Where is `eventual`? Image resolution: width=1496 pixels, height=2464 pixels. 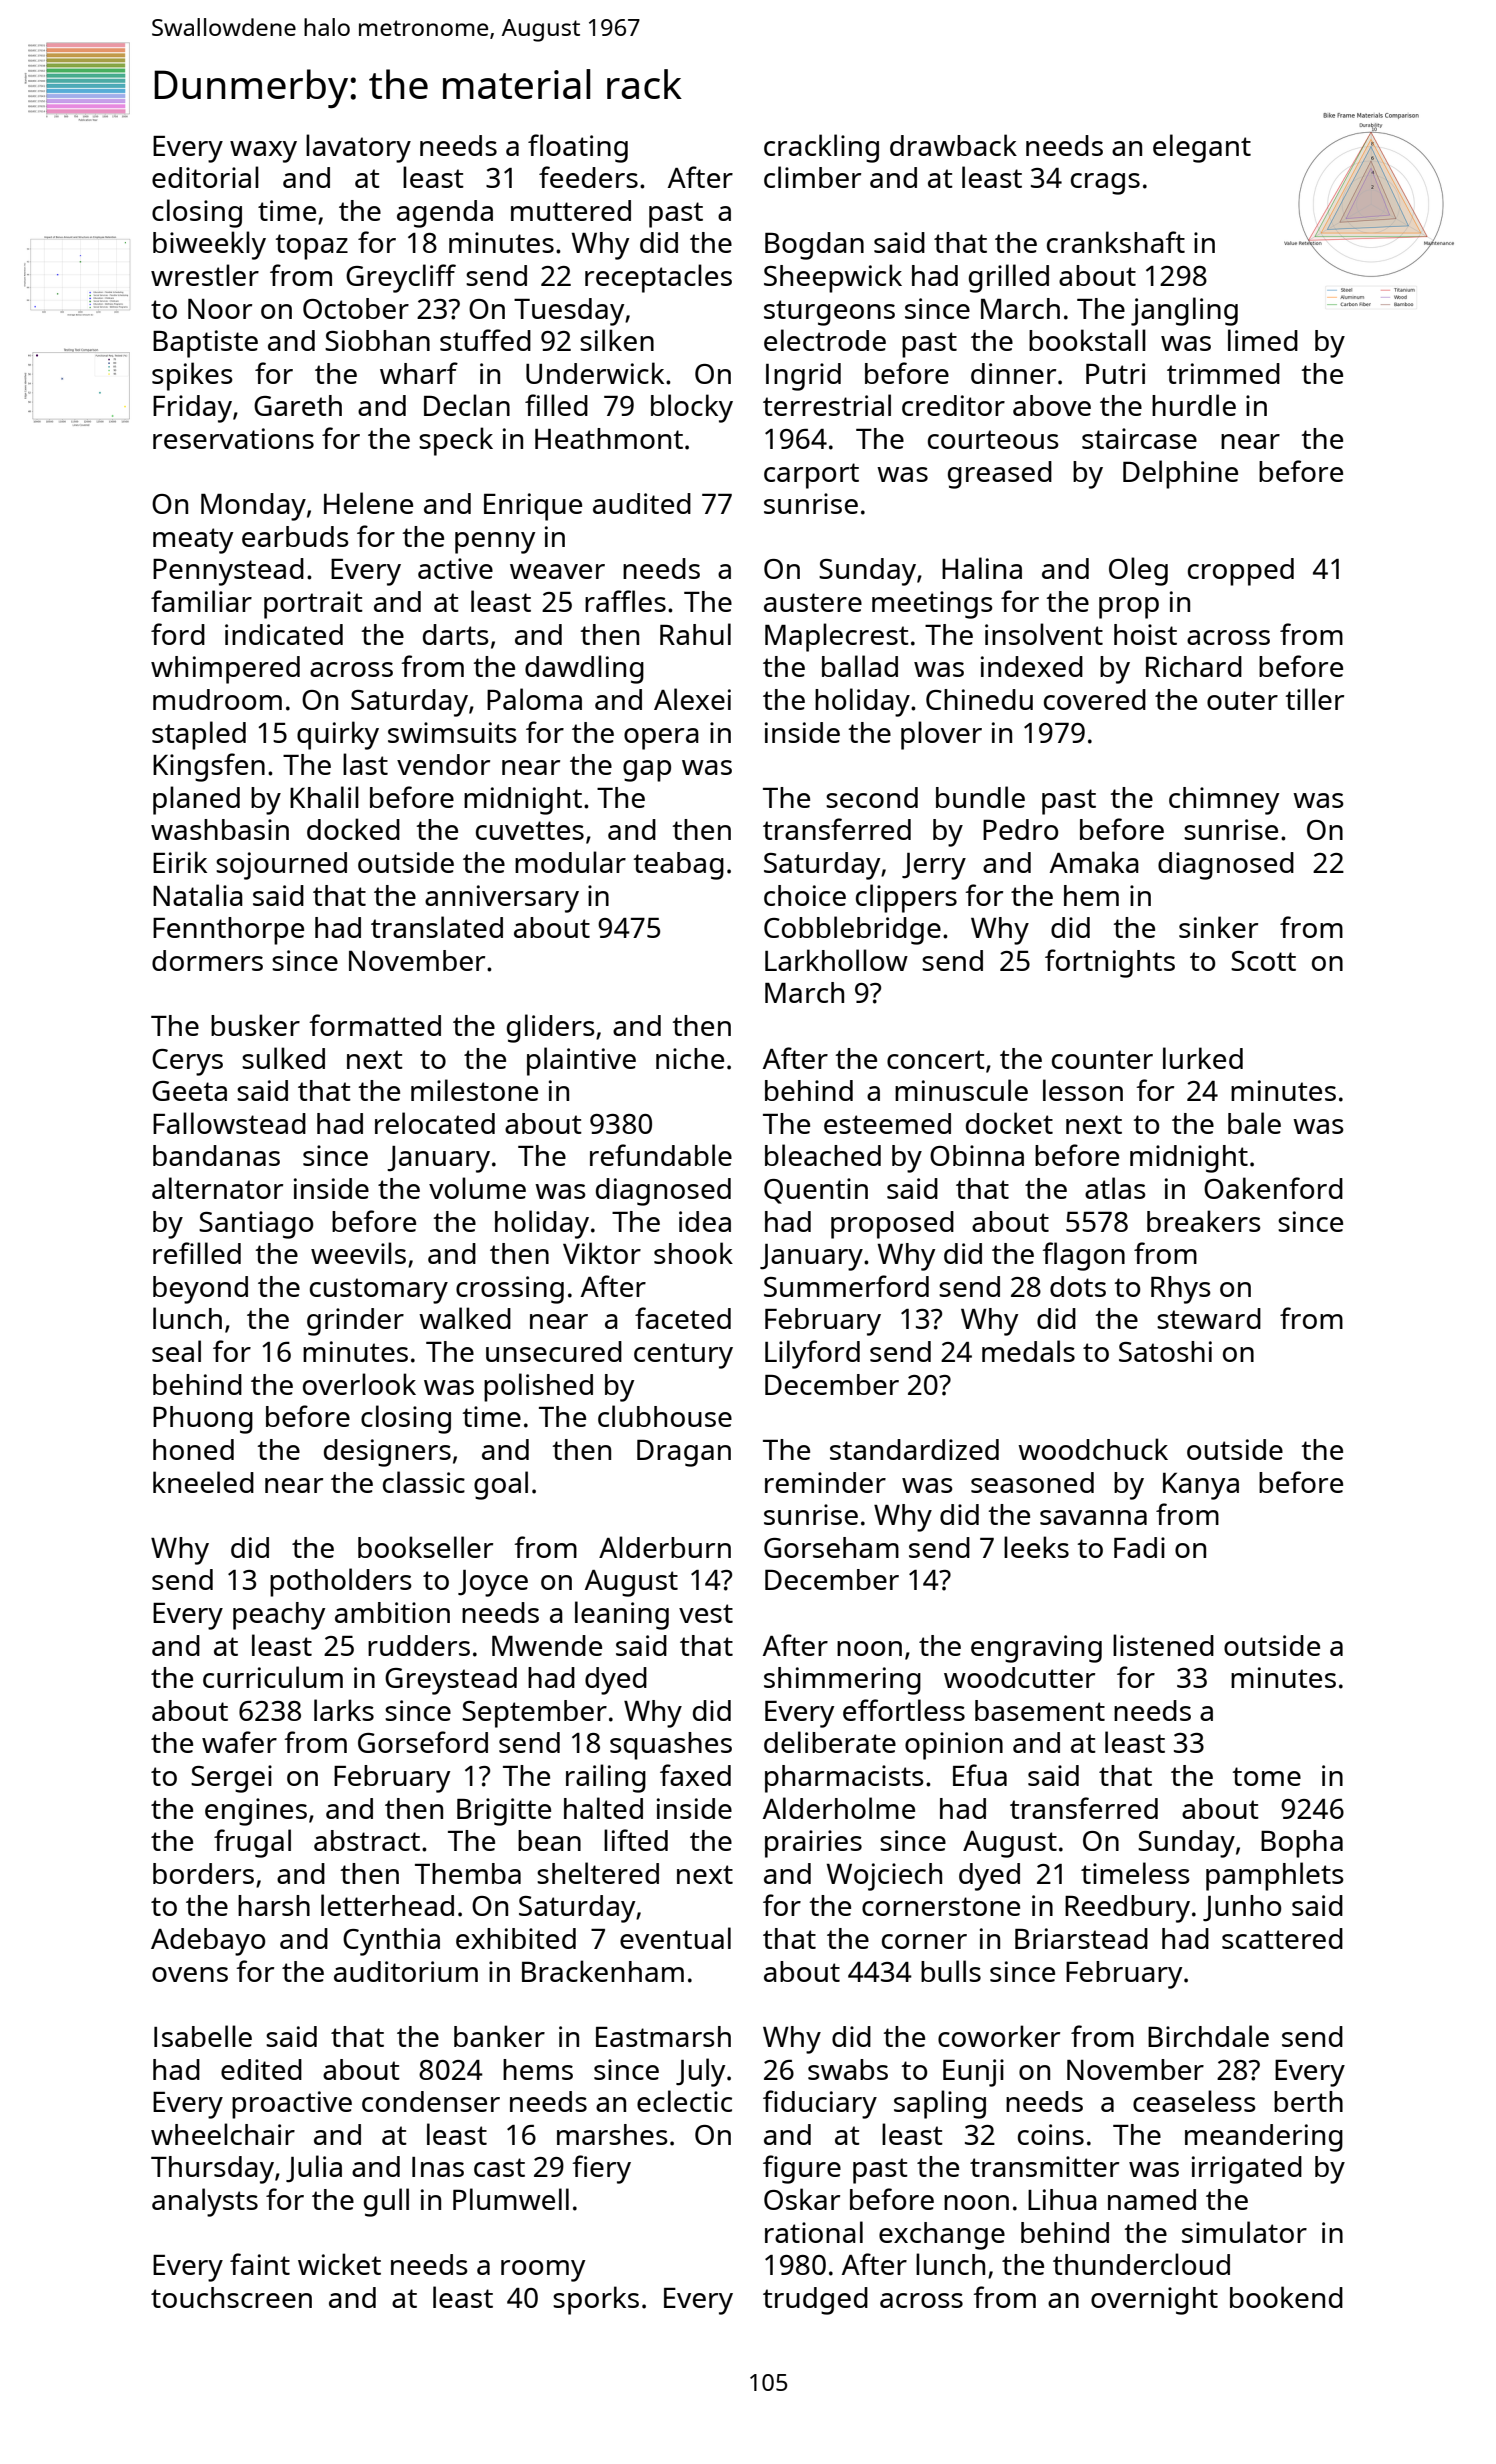
eventual is located at coordinates (675, 1938).
